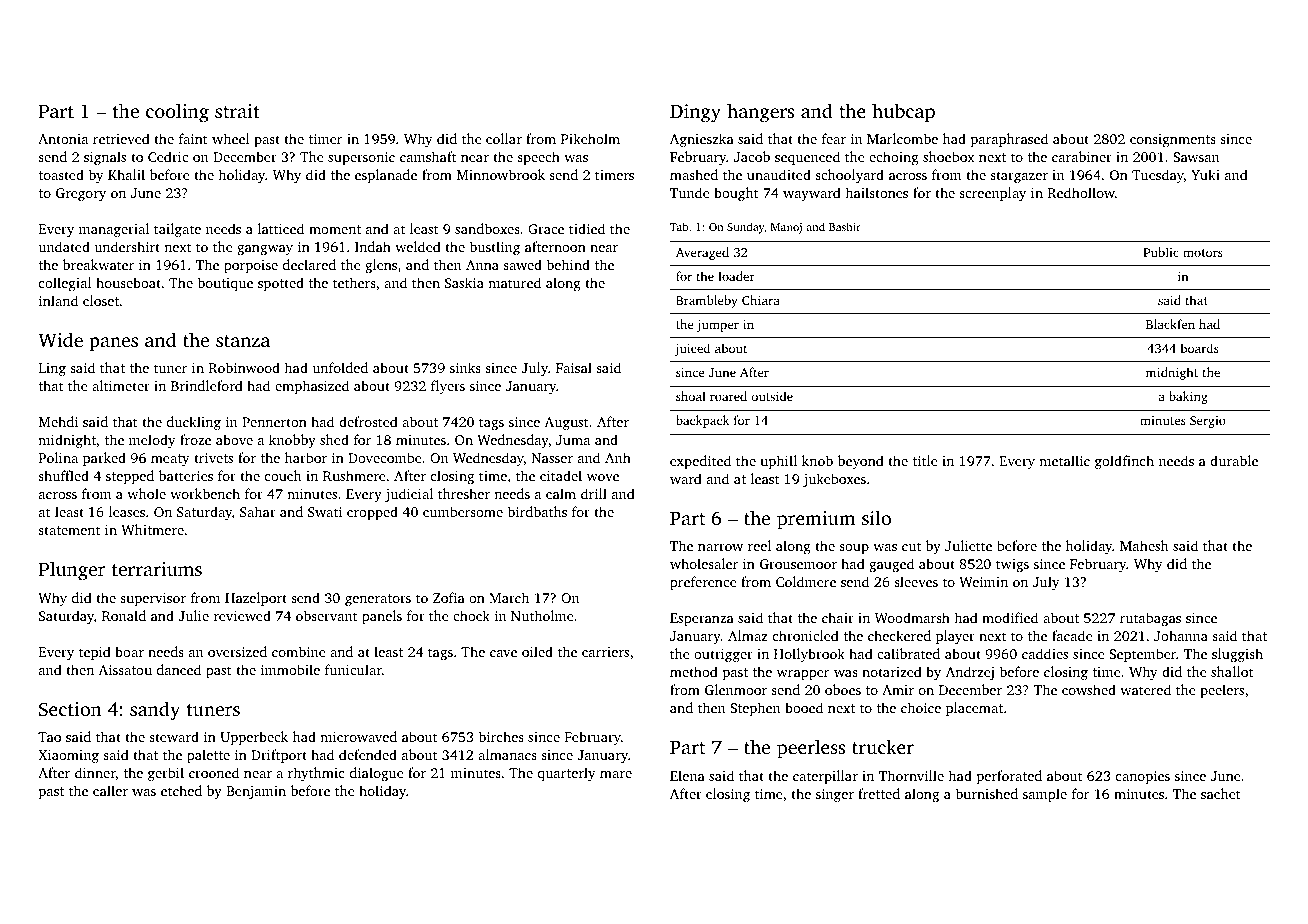 This screenshot has height=924, width=1308. Describe the element at coordinates (903, 113) in the screenshot. I see `hubcap` at that location.
